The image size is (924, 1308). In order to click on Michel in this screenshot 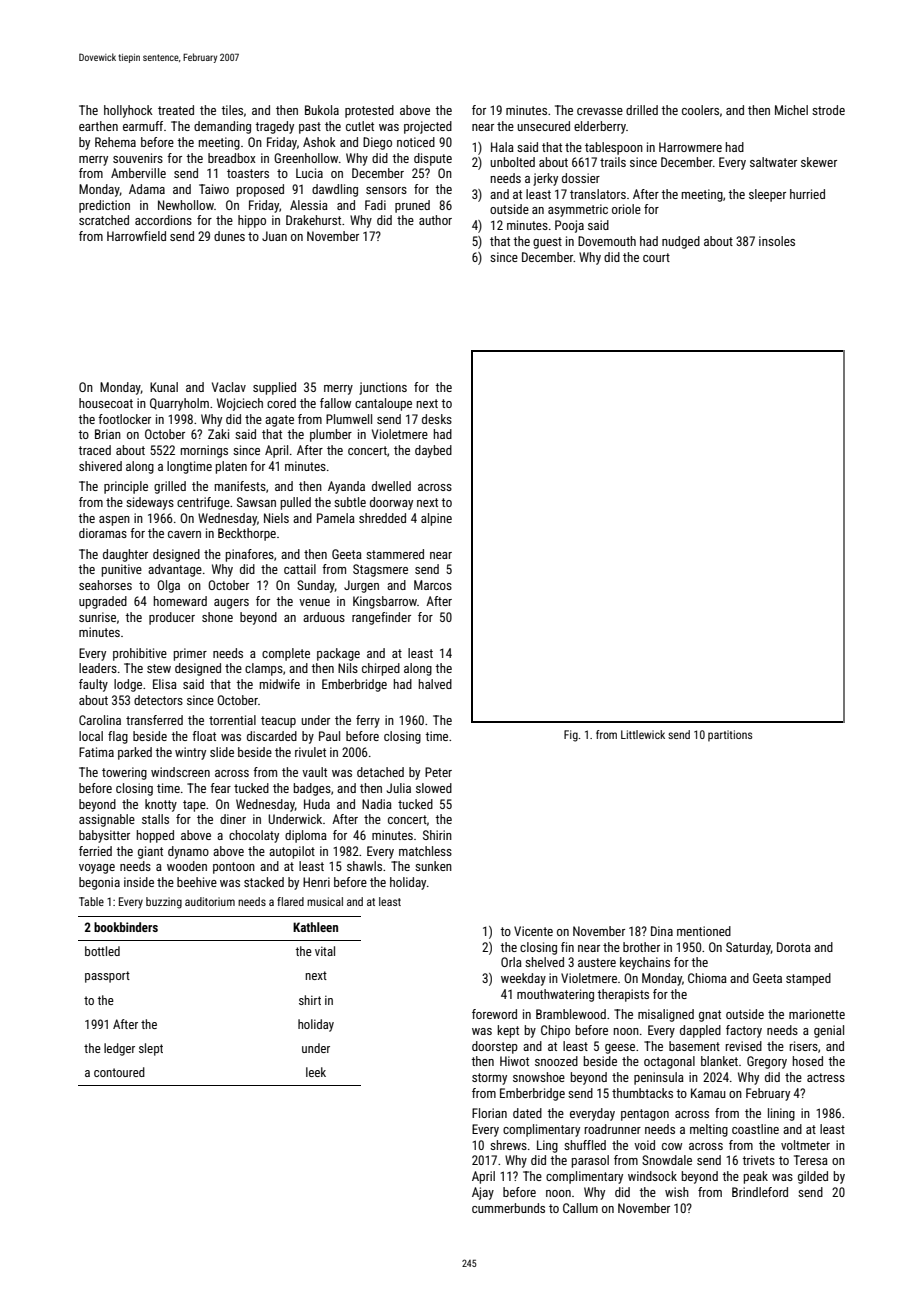, I will do `click(791, 110)`.
